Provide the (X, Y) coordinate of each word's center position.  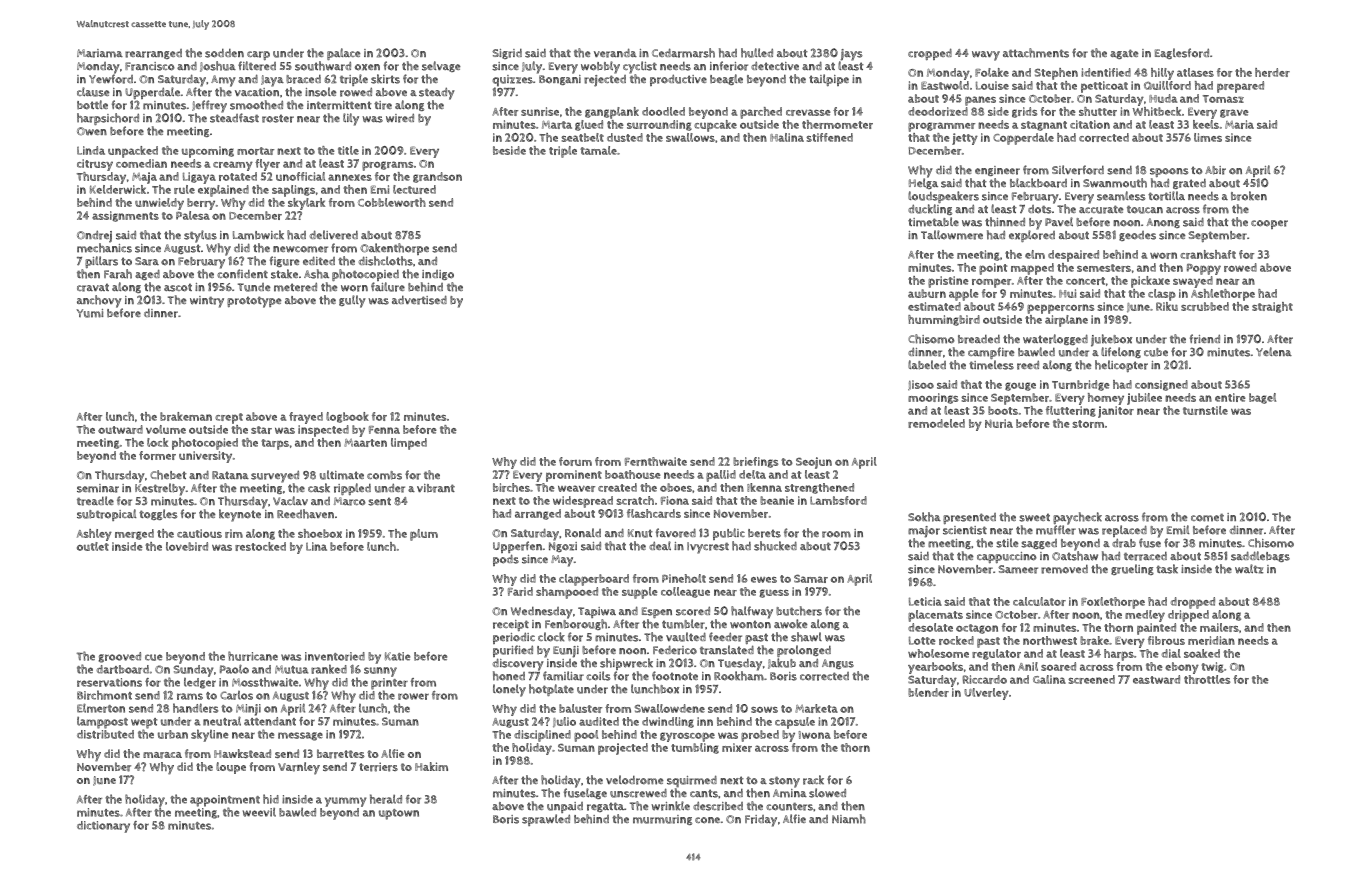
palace (344, 54)
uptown (399, 814)
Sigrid (507, 54)
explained (223, 191)
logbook (347, 417)
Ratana (230, 475)
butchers (799, 611)
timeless (991, 365)
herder (1272, 72)
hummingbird (944, 320)
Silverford (1078, 170)
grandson (437, 177)
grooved (120, 657)
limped (409, 444)
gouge (1020, 386)
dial (1171, 653)
